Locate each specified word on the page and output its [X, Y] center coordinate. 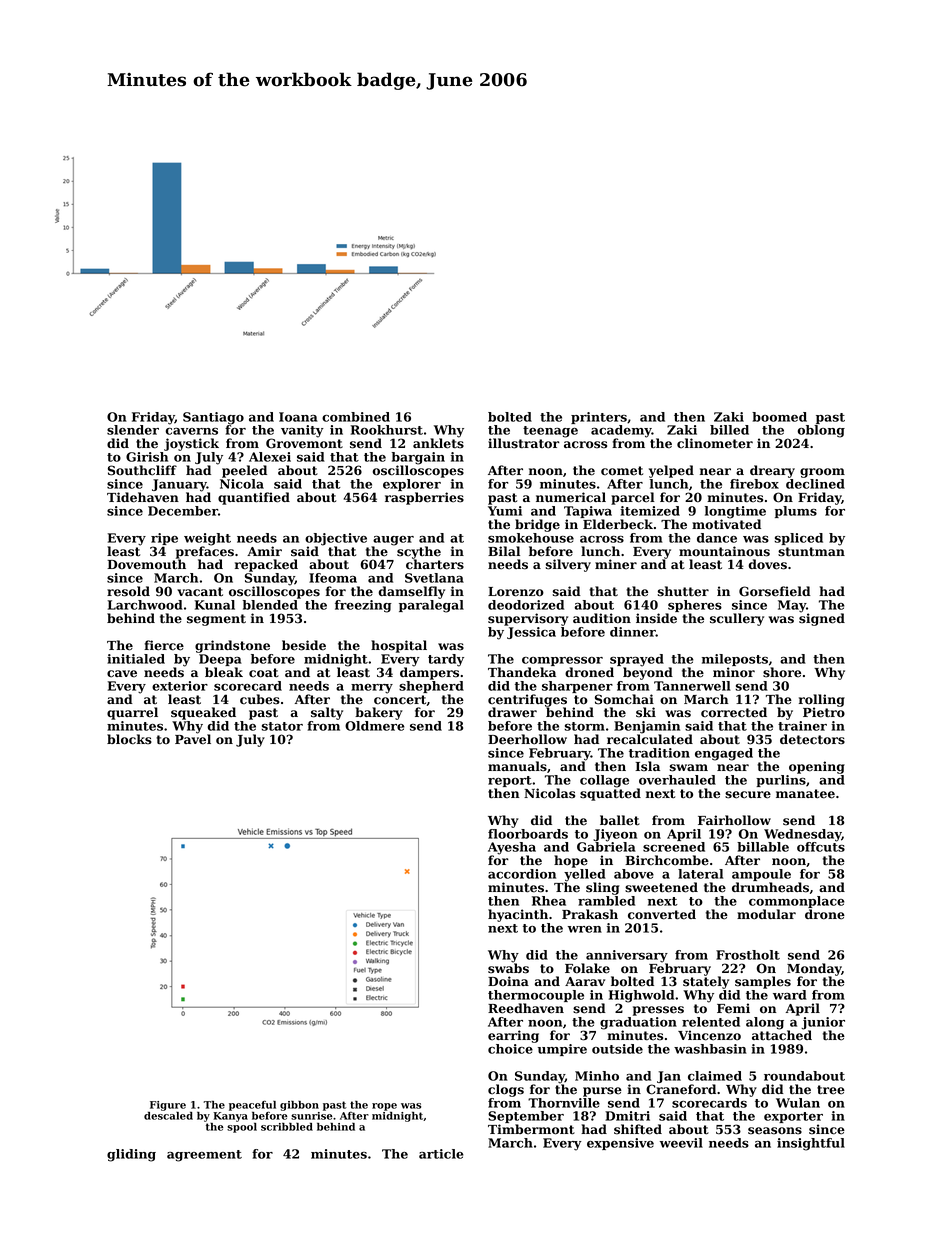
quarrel [132, 713]
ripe [164, 539]
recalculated [650, 739]
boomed [779, 417]
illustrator [524, 443]
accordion [522, 874]
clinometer [715, 443]
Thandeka [522, 672]
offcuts [821, 847]
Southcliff [142, 470]
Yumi [505, 511]
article [441, 1154]
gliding [131, 1155]
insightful [811, 1144]
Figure [168, 1106]
